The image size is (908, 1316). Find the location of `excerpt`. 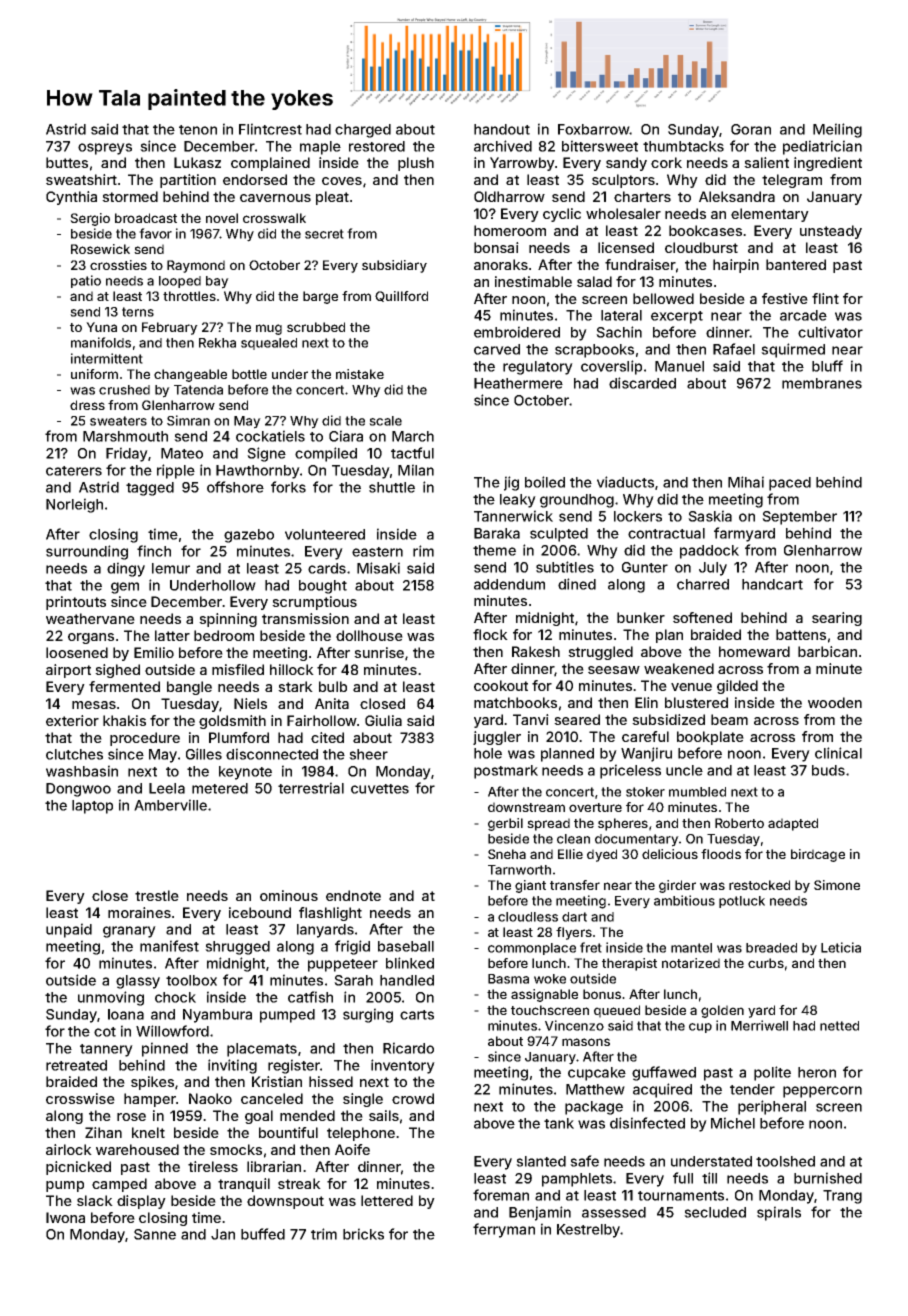

excerpt is located at coordinates (677, 317).
